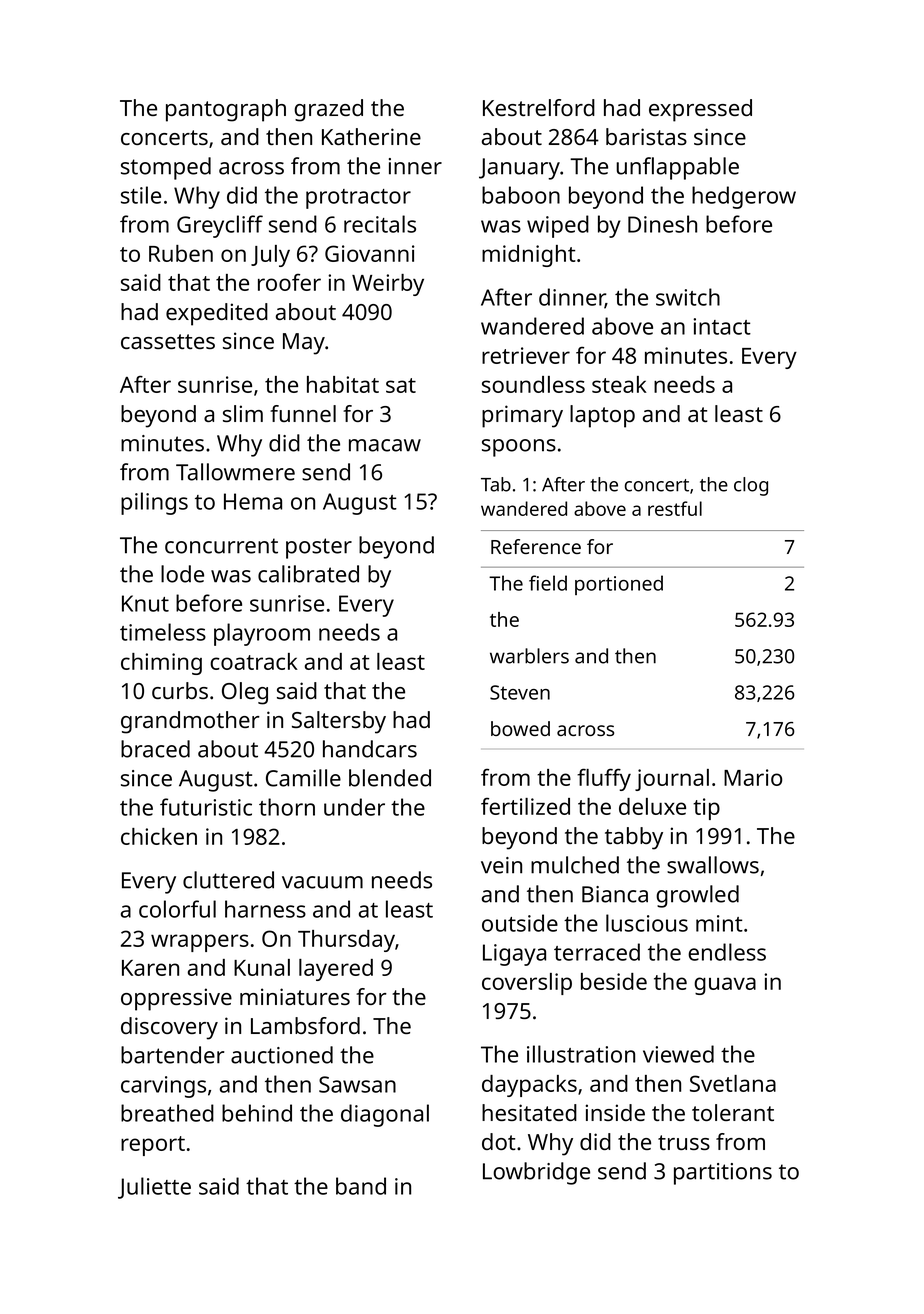  I want to click on vacuum, so click(322, 882).
